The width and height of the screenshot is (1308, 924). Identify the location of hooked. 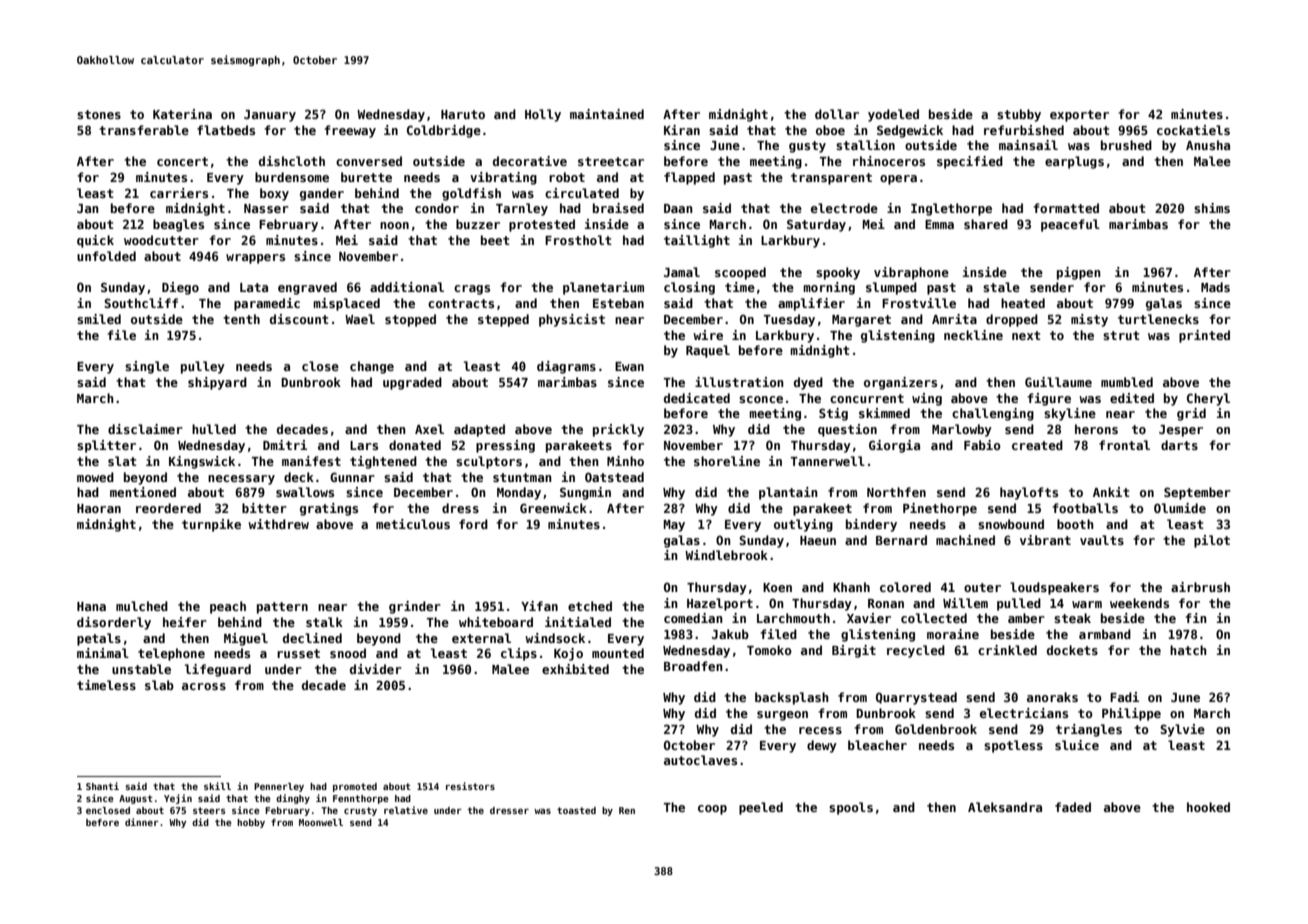
(1208, 807).
